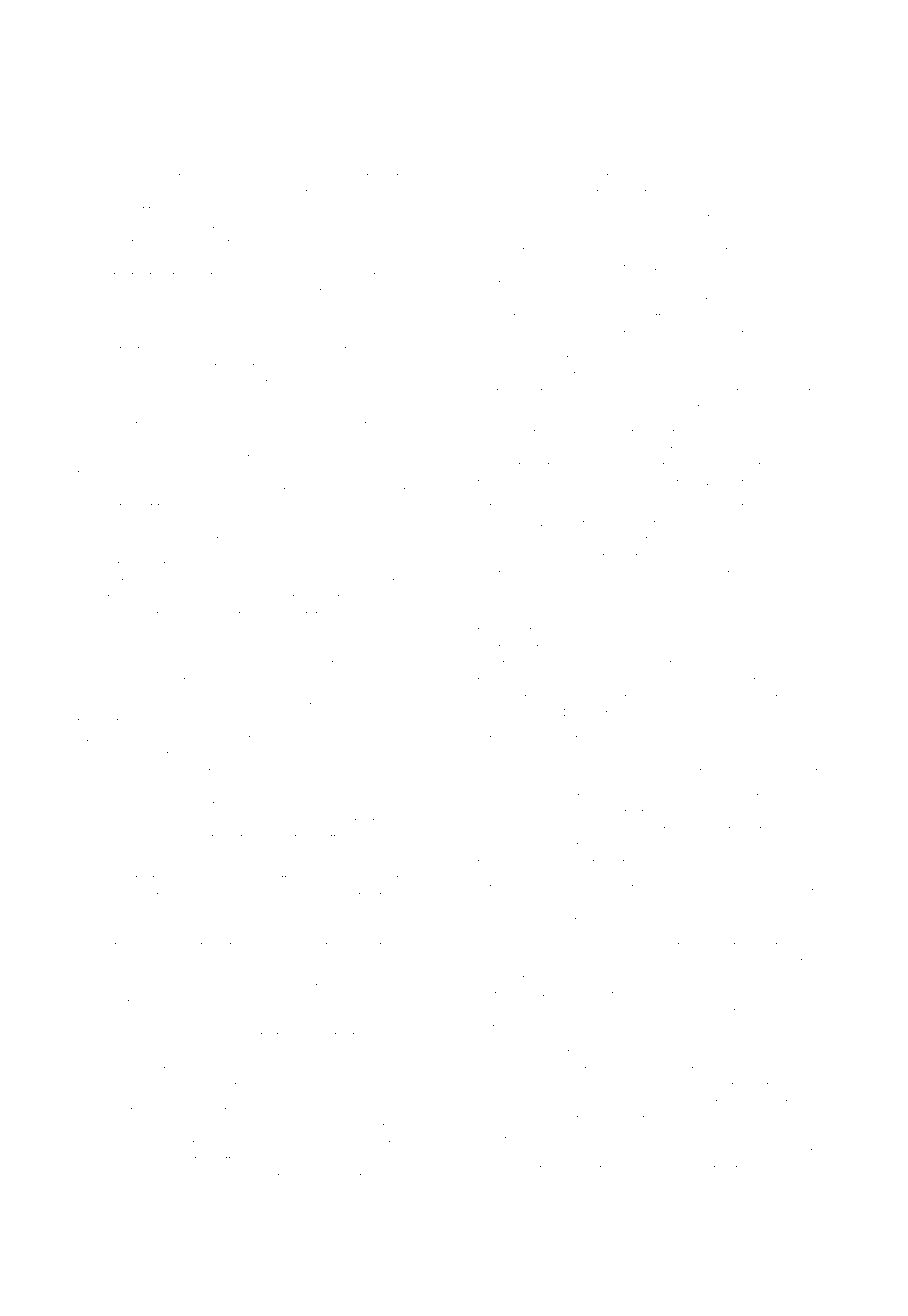 The height and width of the document is (1316, 908). Describe the element at coordinates (802, 217) in the document. I see `resident` at that location.
